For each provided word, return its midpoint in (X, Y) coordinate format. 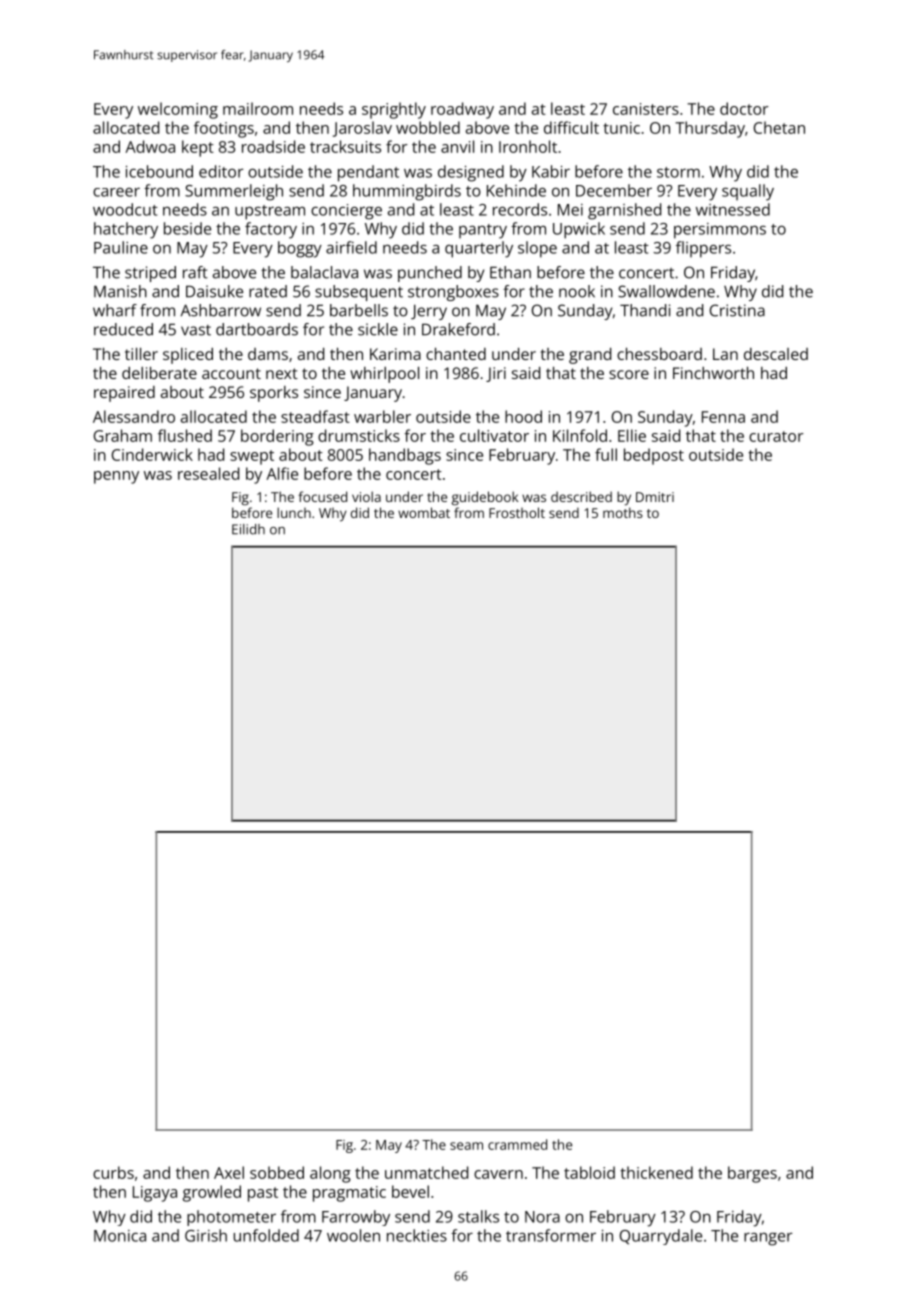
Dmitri (655, 497)
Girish (206, 1235)
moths (623, 512)
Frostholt (517, 512)
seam (466, 1146)
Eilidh (248, 529)
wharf (115, 310)
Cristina (737, 310)
